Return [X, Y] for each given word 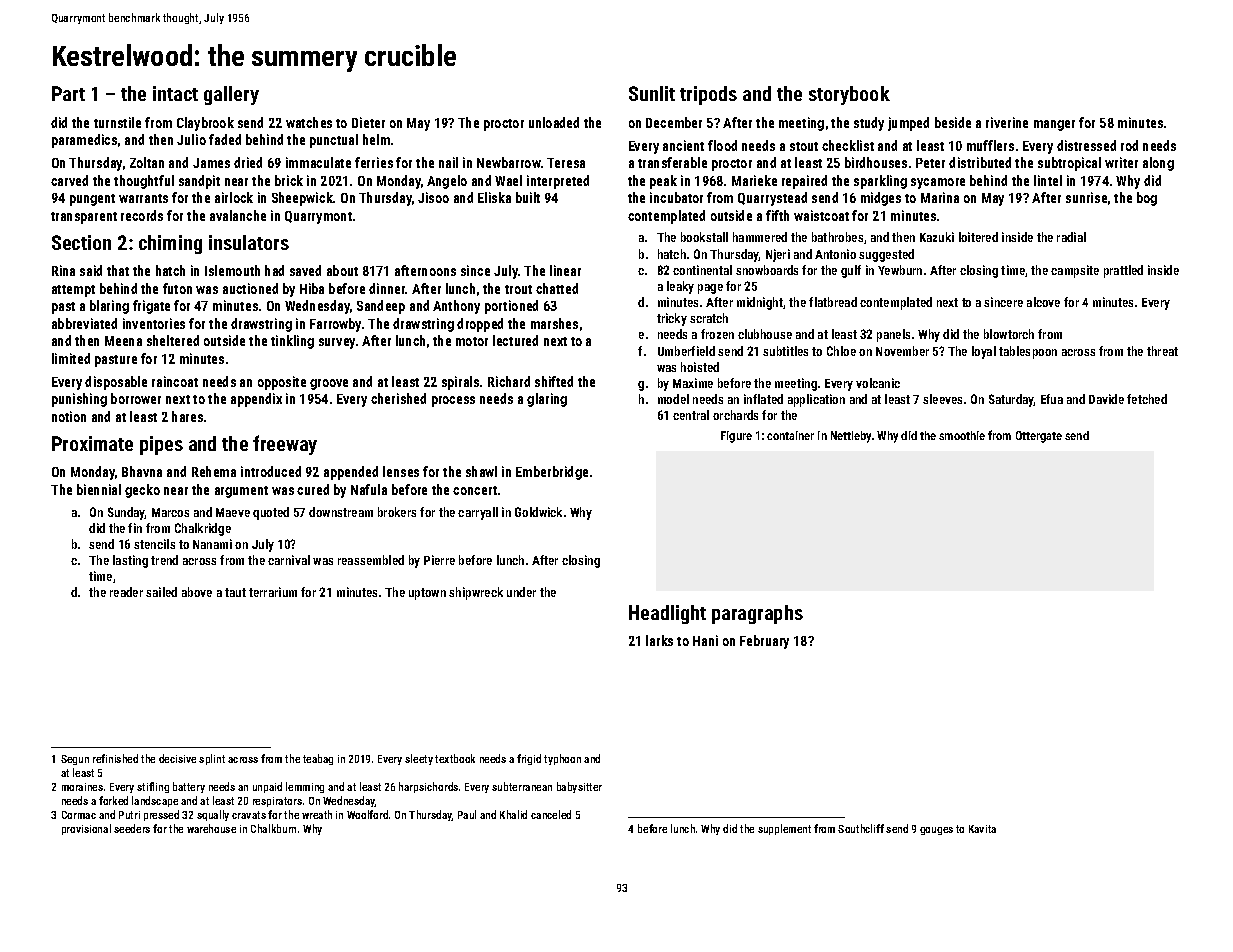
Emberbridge [552, 473]
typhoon [562, 759]
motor [472, 341]
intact [175, 93]
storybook [849, 95]
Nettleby [851, 437]
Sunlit [652, 93]
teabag [318, 759]
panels [893, 335]
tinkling [292, 342]
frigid [529, 759]
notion [69, 416]
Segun [75, 760]
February [764, 642]
